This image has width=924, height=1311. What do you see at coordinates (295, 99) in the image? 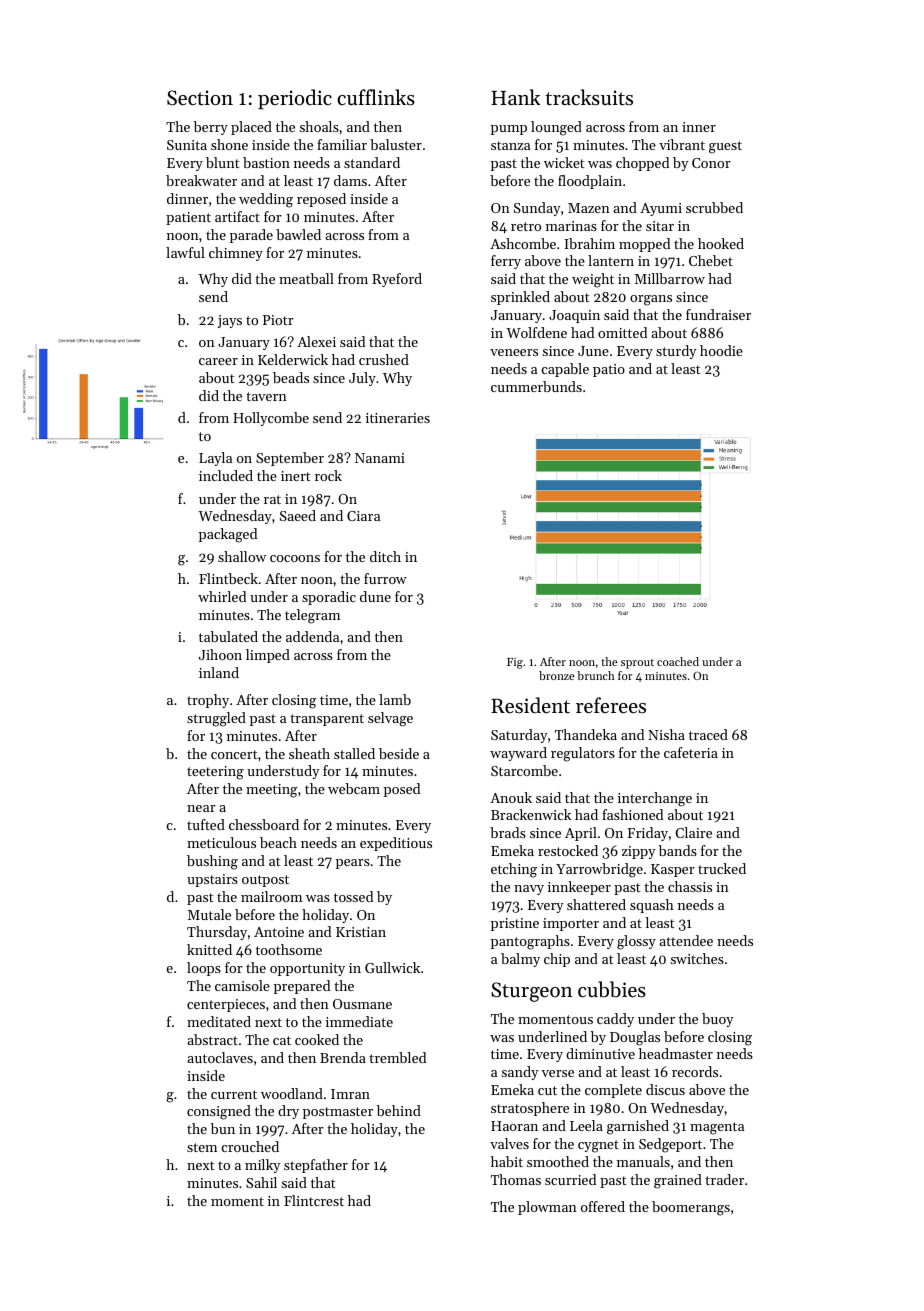
I see `periodic` at bounding box center [295, 99].
